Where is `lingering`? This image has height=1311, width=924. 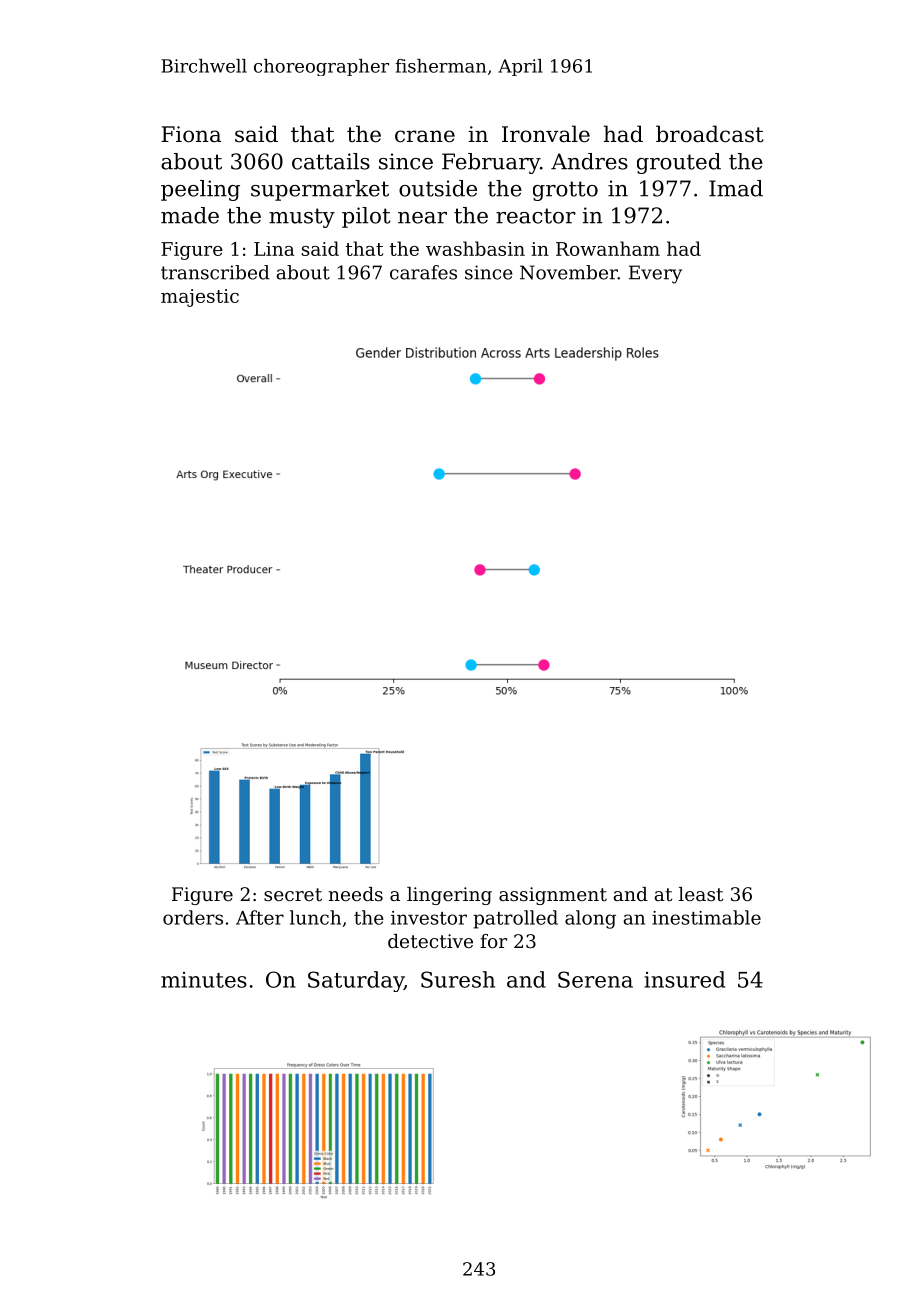 lingering is located at coordinates (449, 896).
